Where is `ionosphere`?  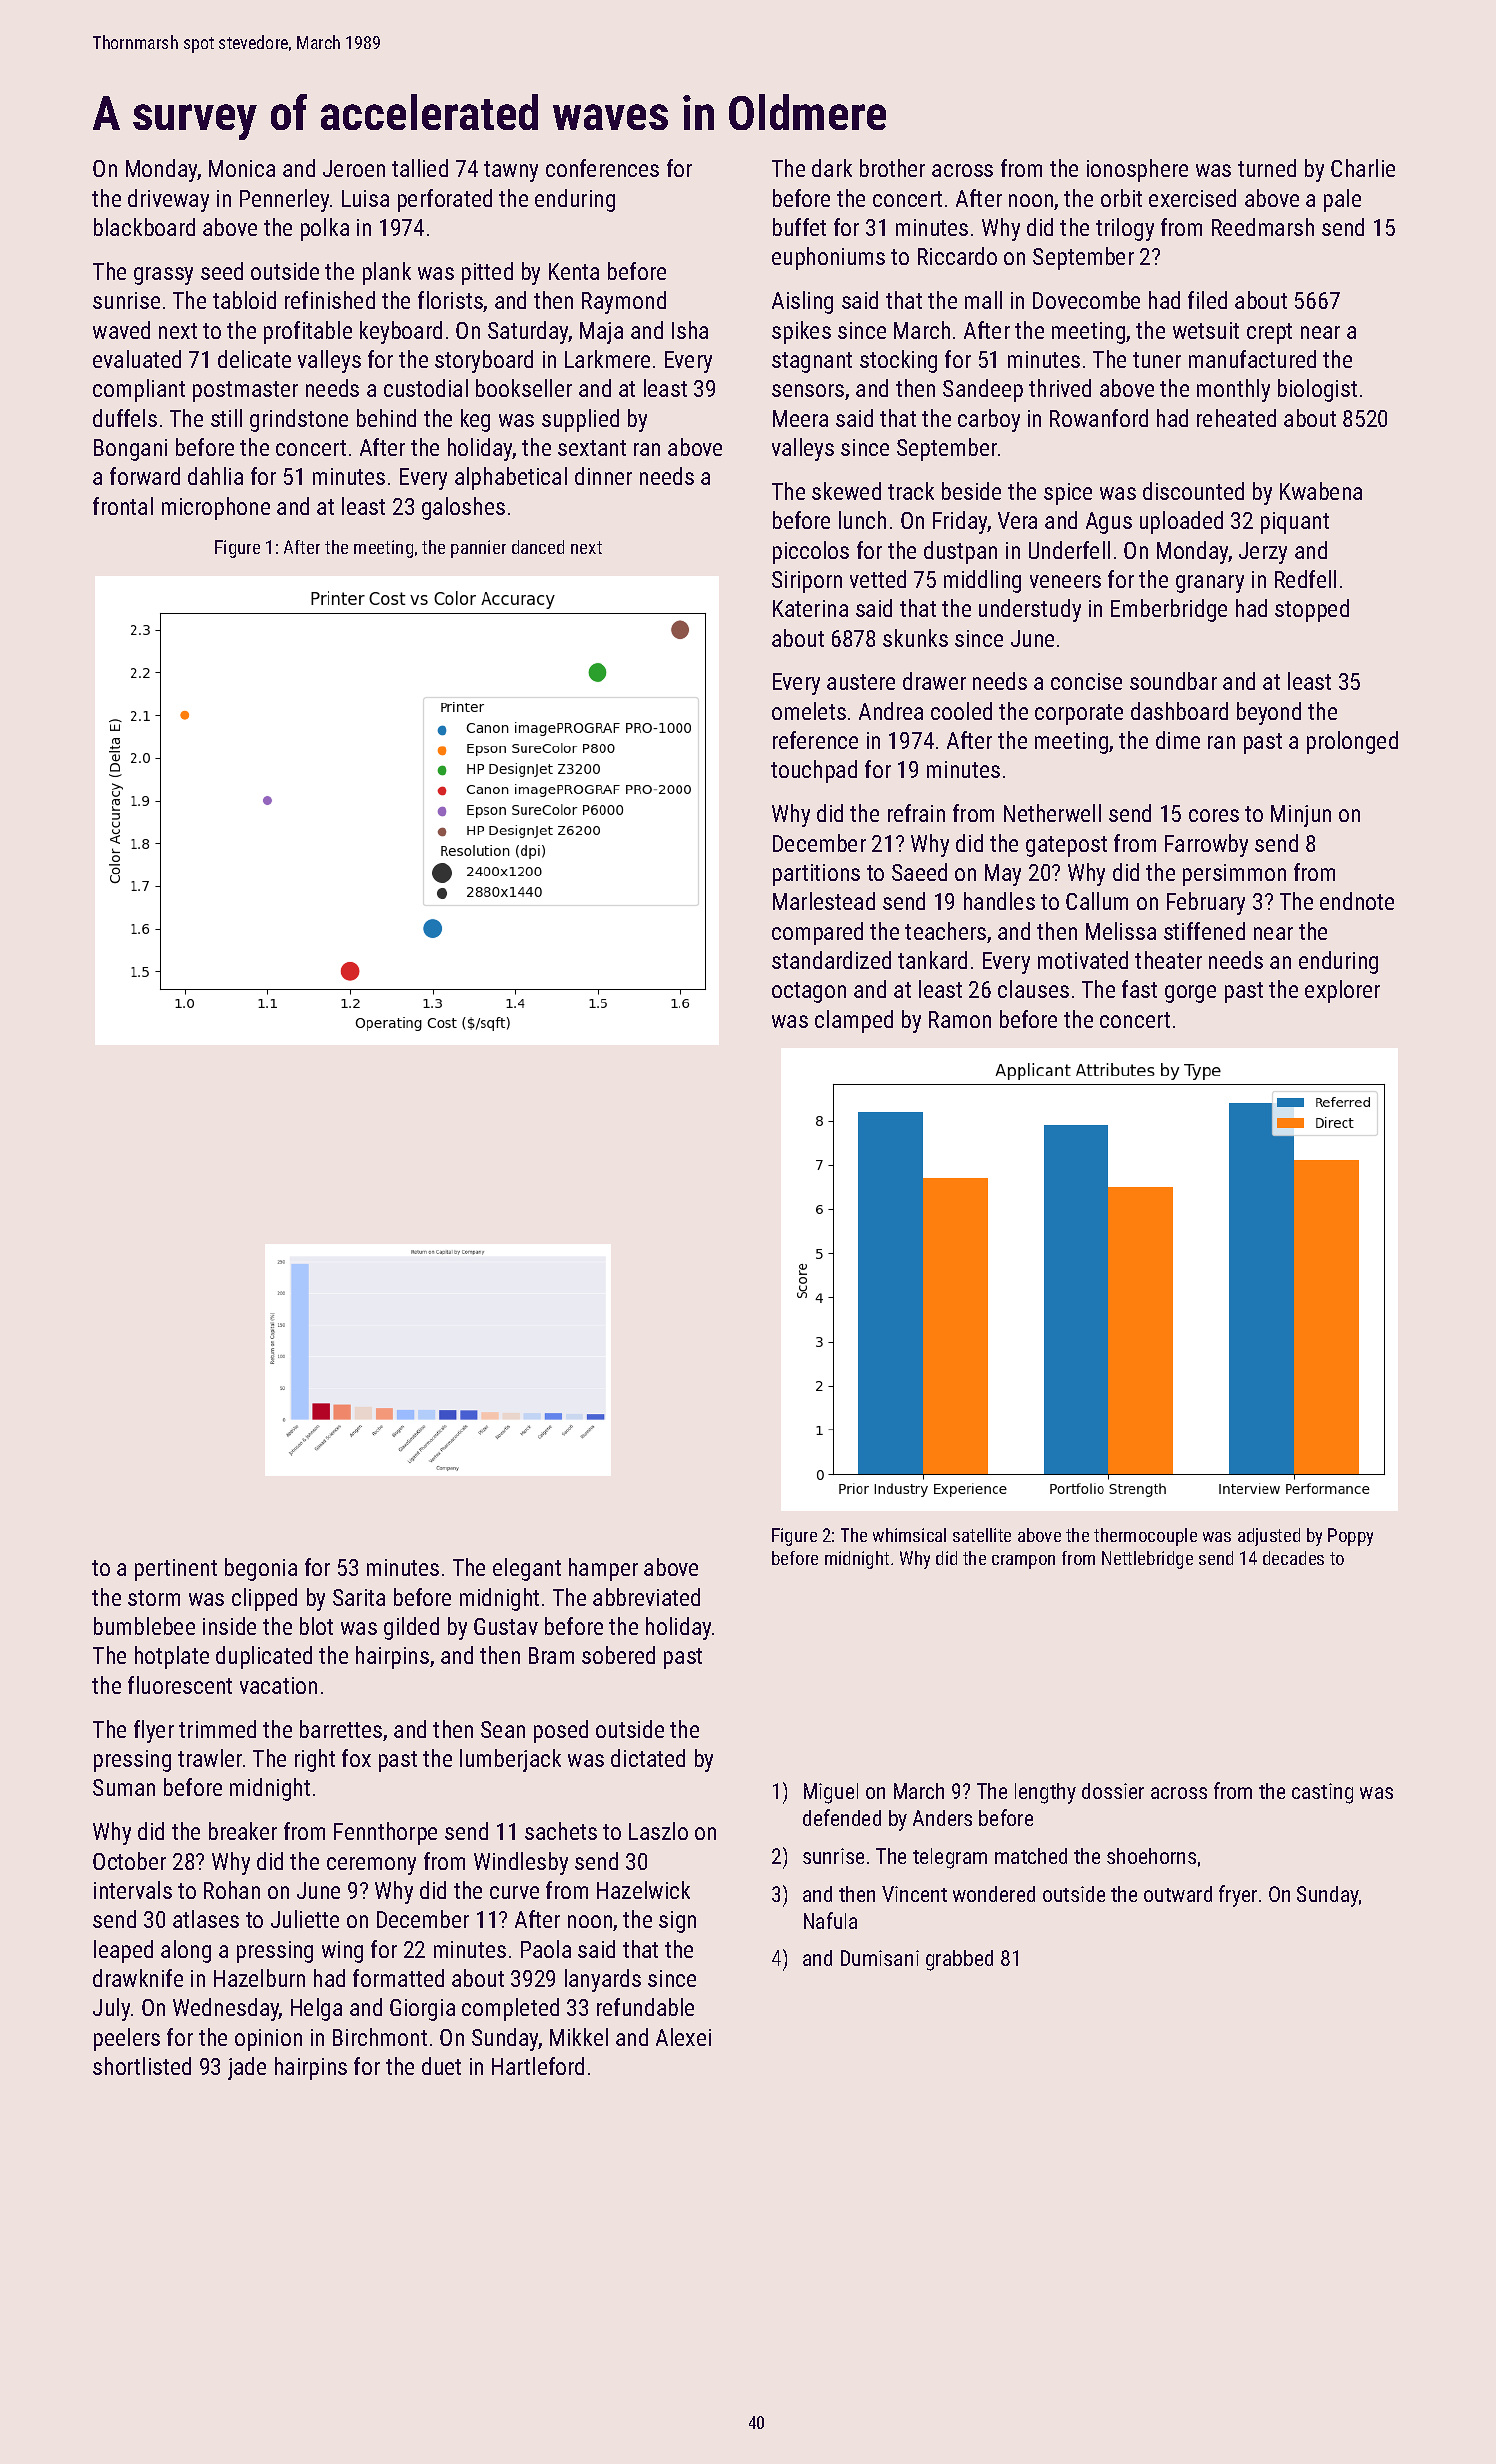
ionosphere is located at coordinates (1137, 170).
